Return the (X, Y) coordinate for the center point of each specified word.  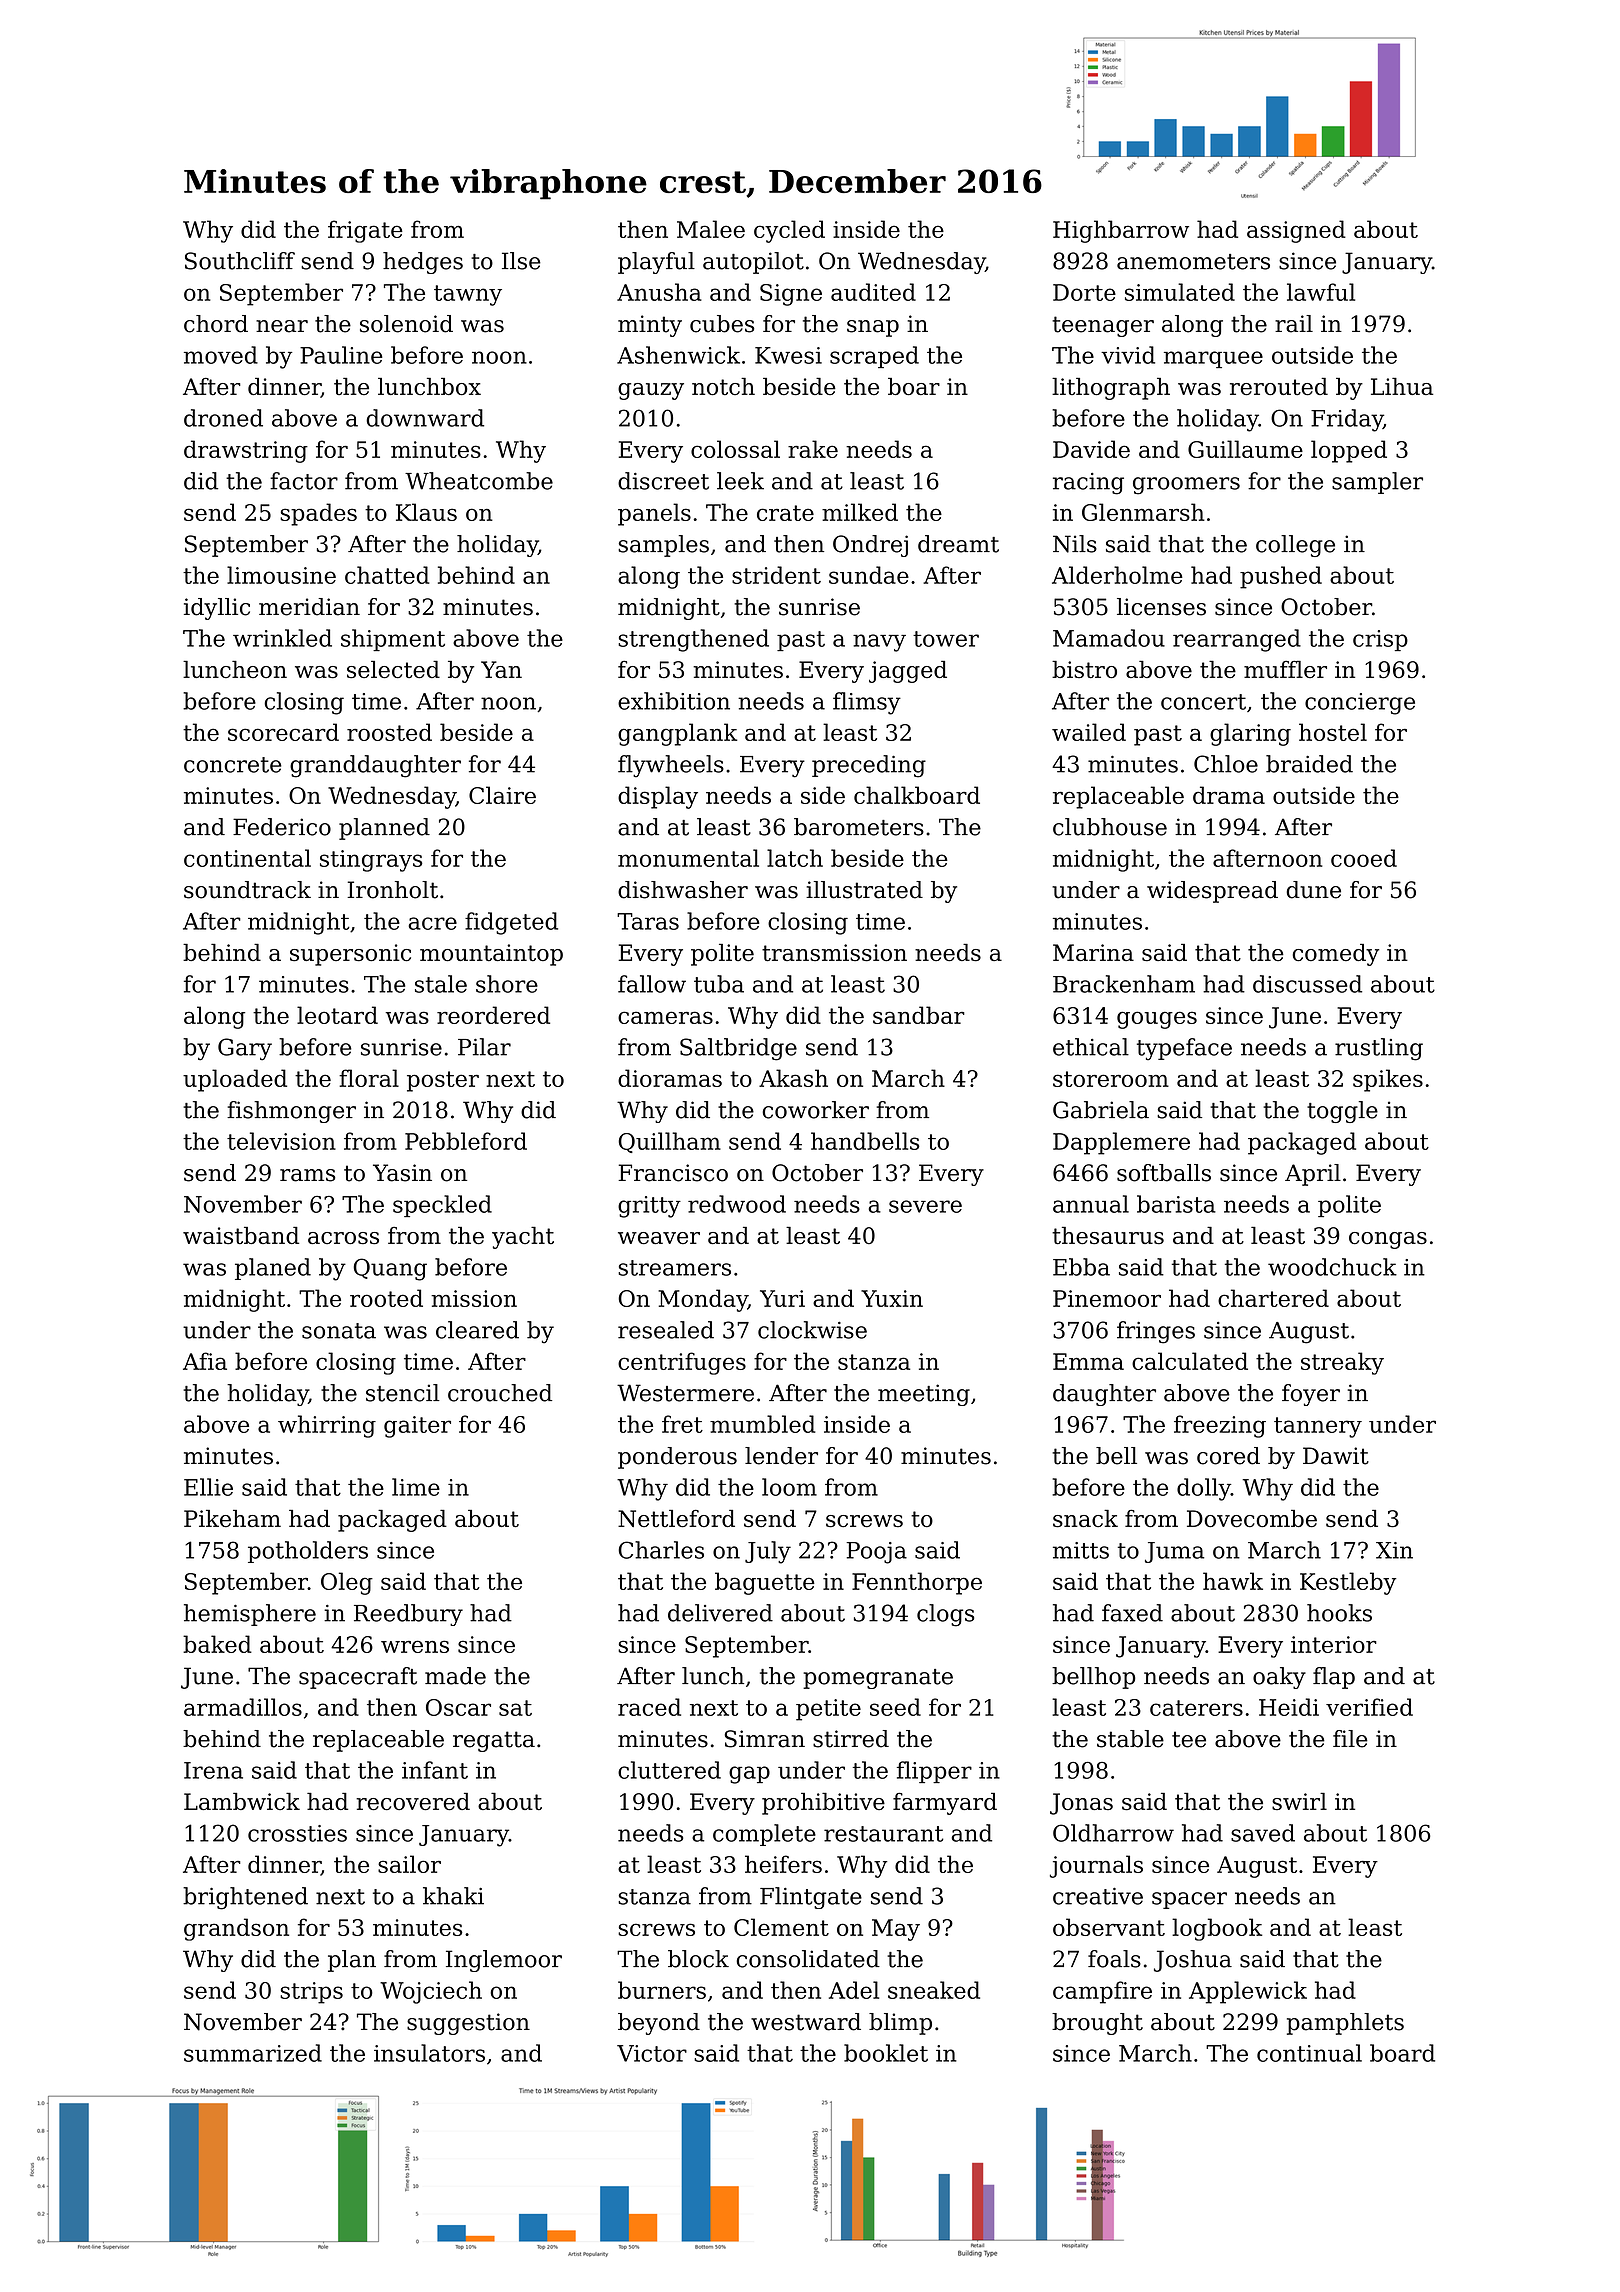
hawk (1233, 1581)
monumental (688, 858)
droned (223, 418)
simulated (1180, 292)
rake (813, 449)
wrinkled (282, 638)
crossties (297, 1833)
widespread (1212, 892)
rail (1294, 324)
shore (507, 984)
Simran (764, 1739)
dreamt (958, 544)
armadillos (243, 1707)
